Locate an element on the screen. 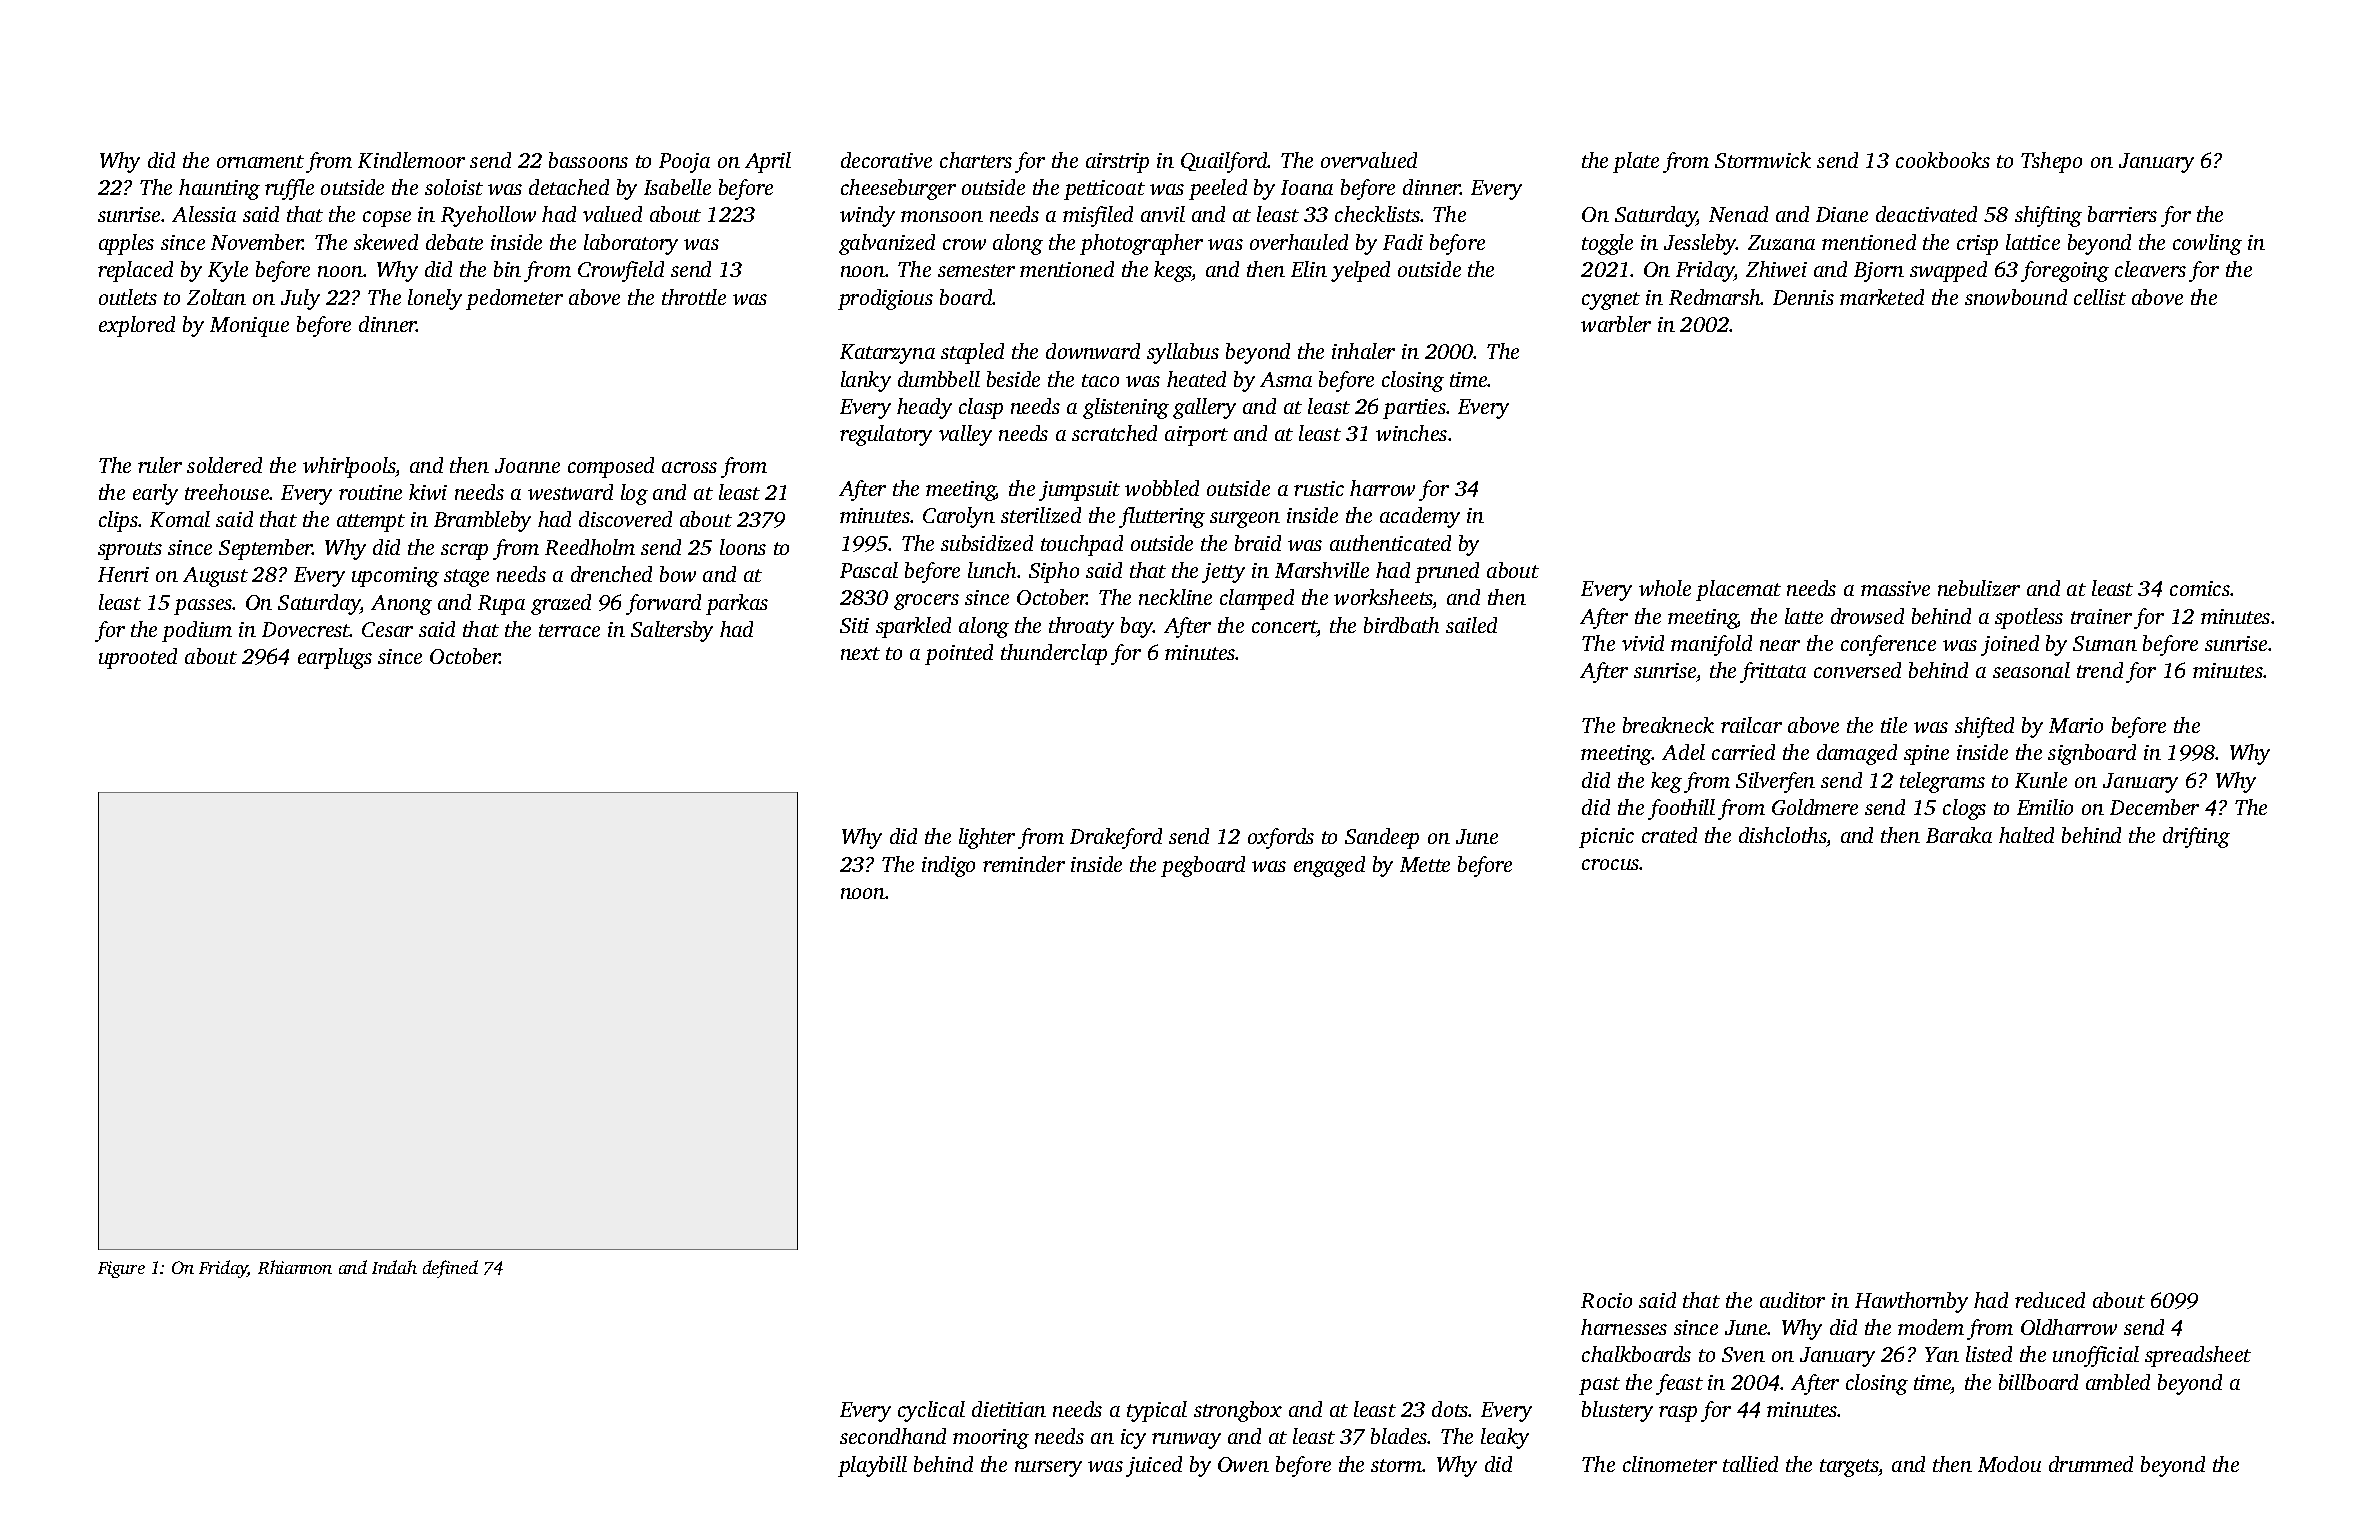  bassoons is located at coordinates (588, 160).
